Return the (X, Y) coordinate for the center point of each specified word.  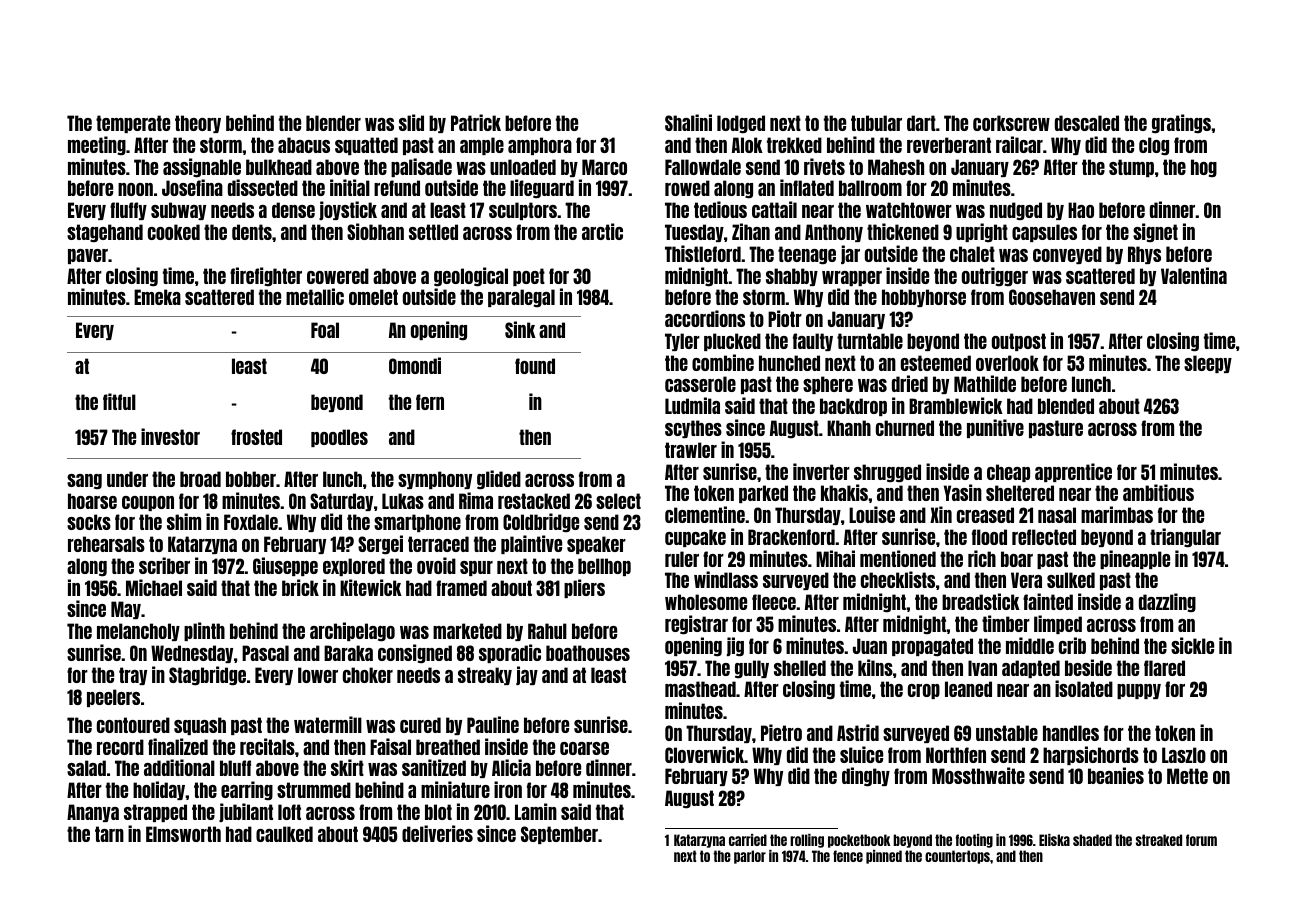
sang (84, 482)
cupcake (695, 538)
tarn (109, 834)
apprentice (1073, 472)
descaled (1087, 123)
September (559, 835)
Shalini (688, 122)
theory (198, 124)
